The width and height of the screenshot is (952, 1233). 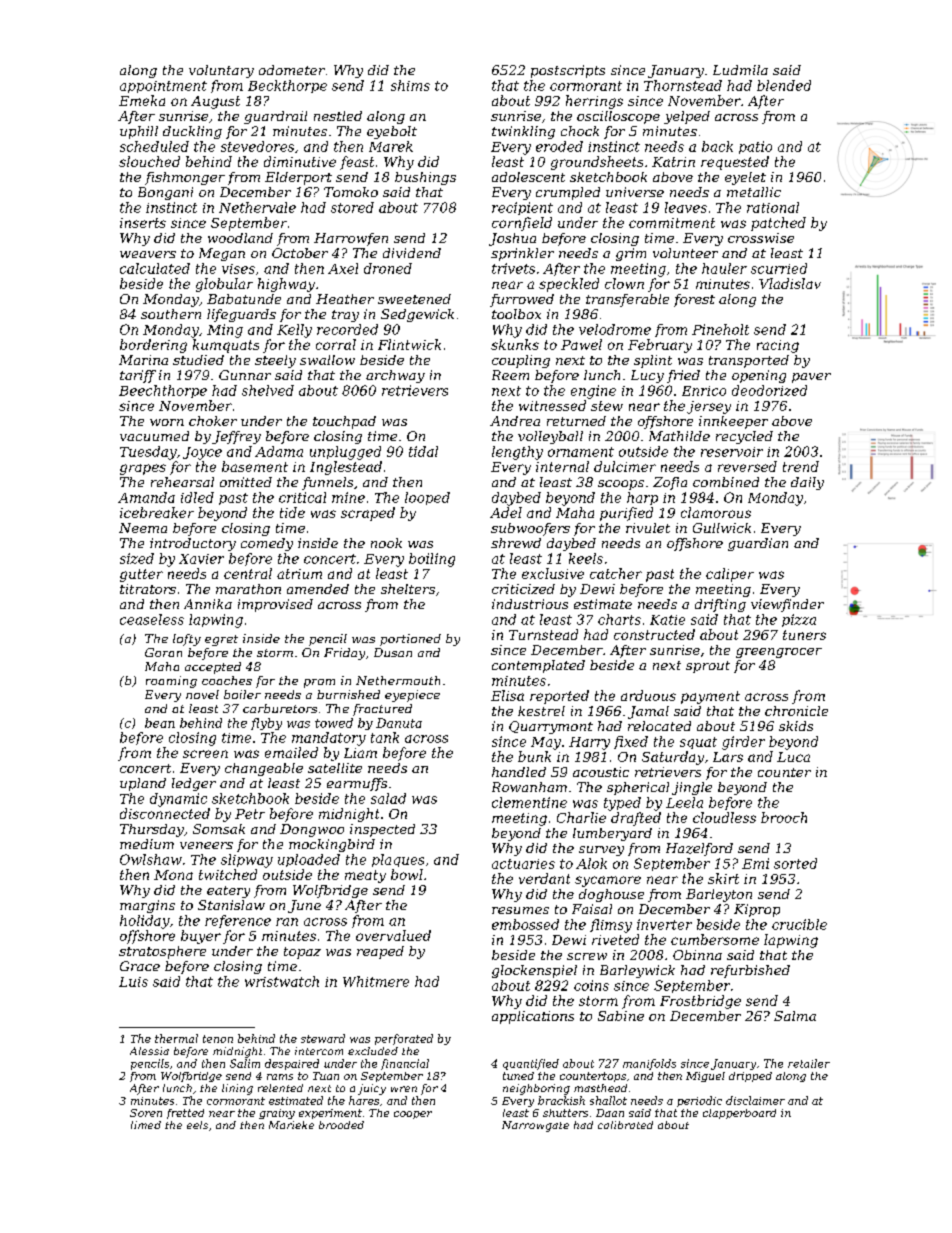 I want to click on archway, so click(x=395, y=376).
